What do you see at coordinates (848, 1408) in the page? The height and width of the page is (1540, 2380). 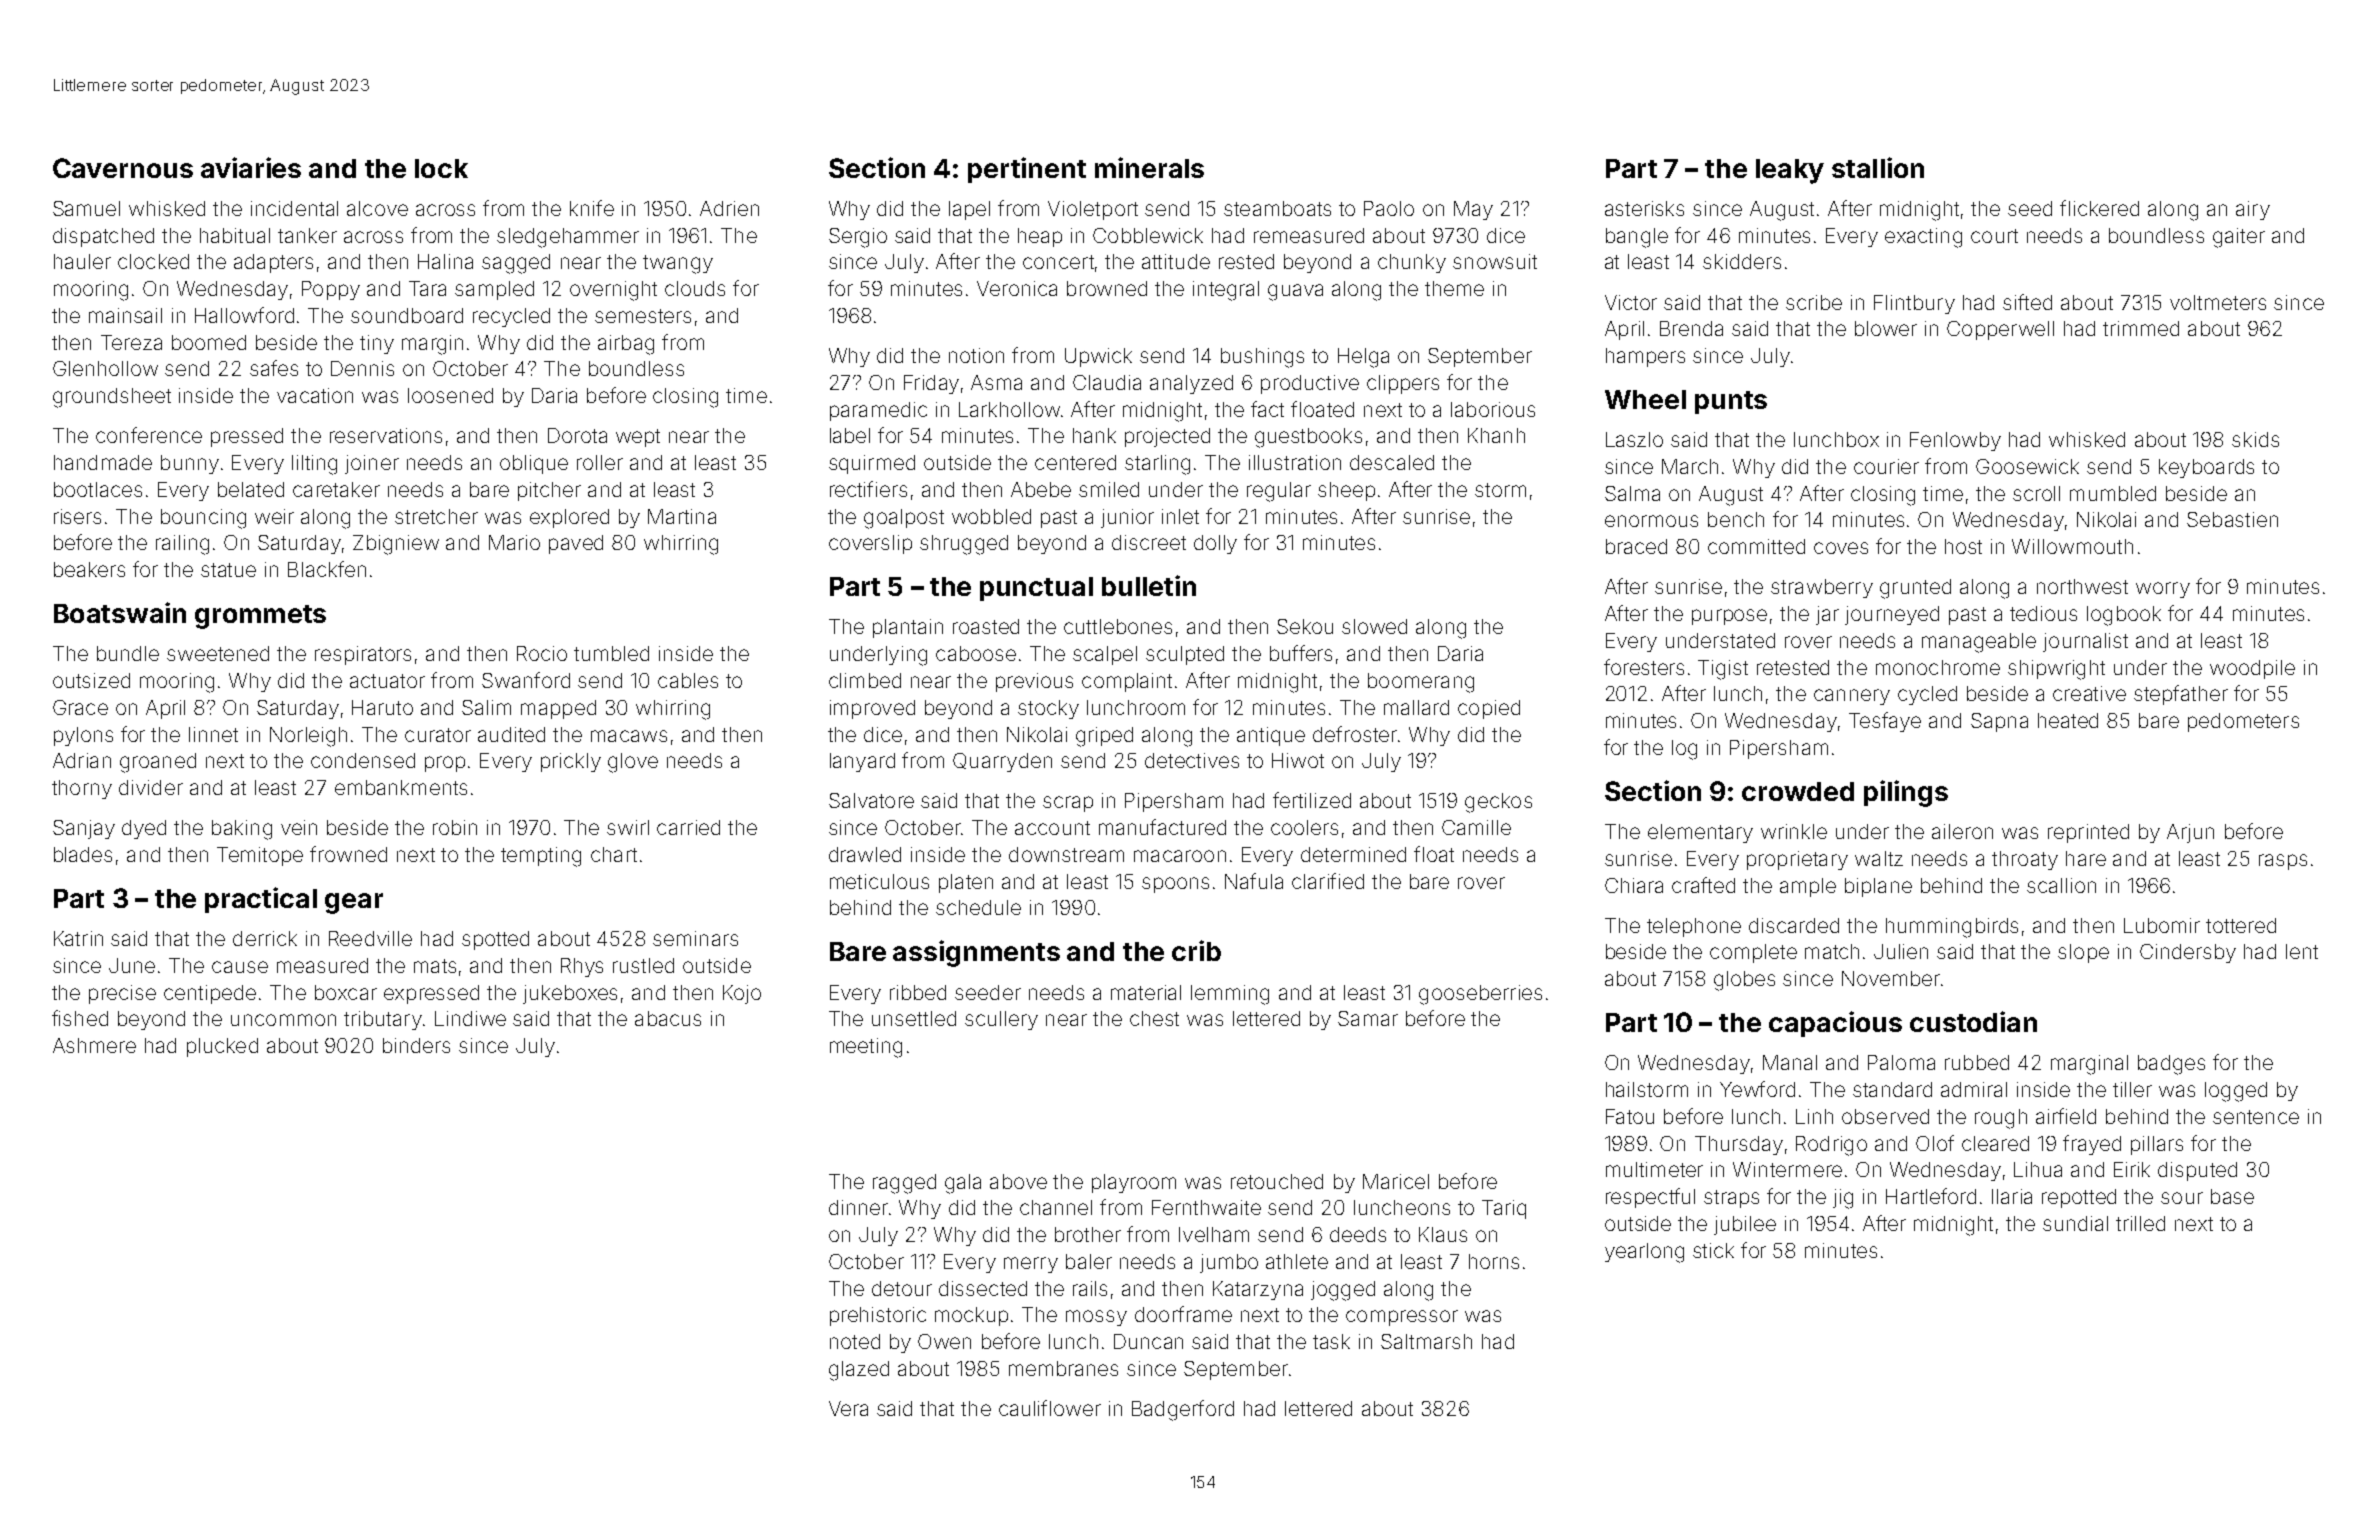 I see `Vera` at bounding box center [848, 1408].
